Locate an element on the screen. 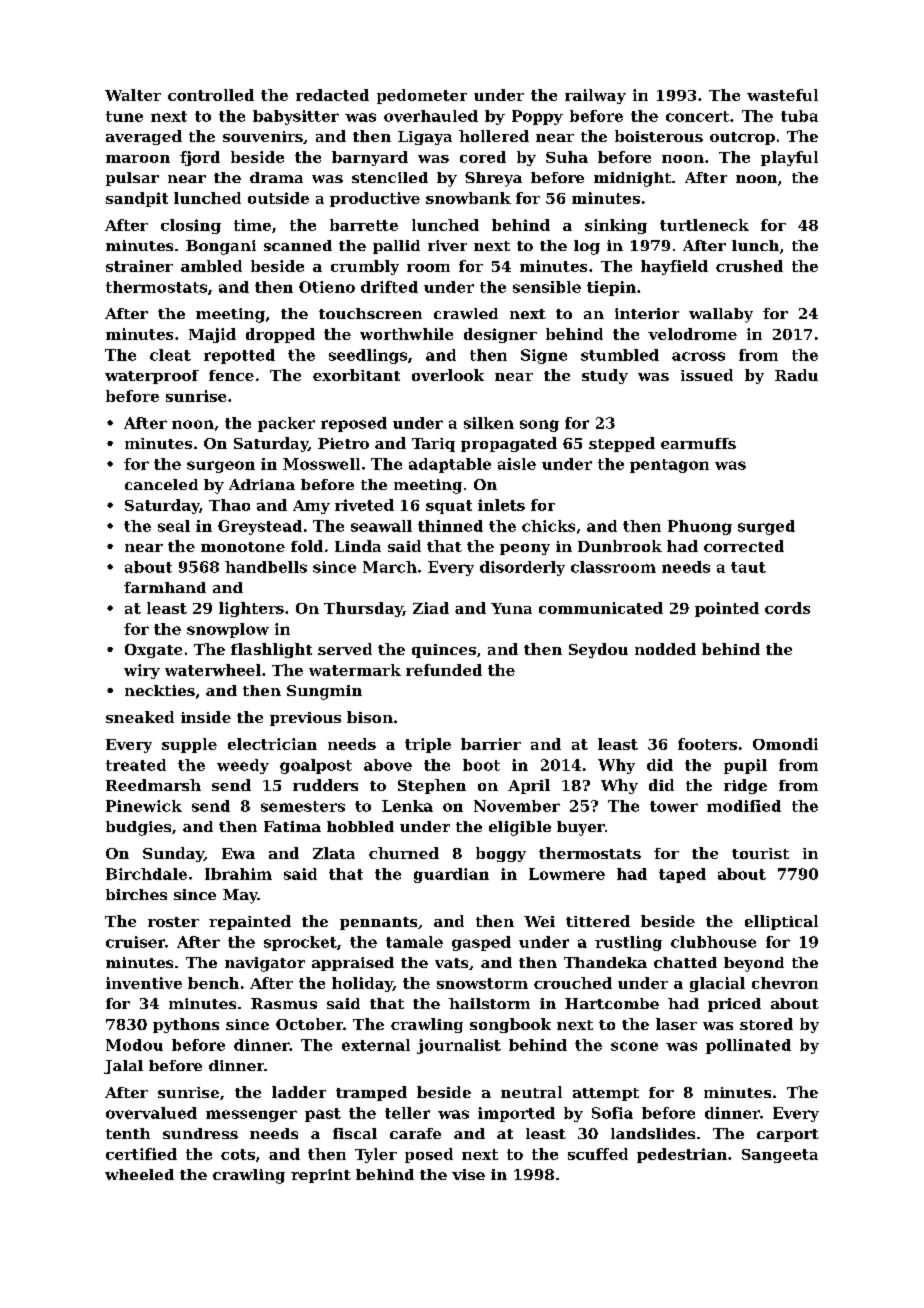 This screenshot has width=924, height=1308. refunded is located at coordinates (444, 670).
